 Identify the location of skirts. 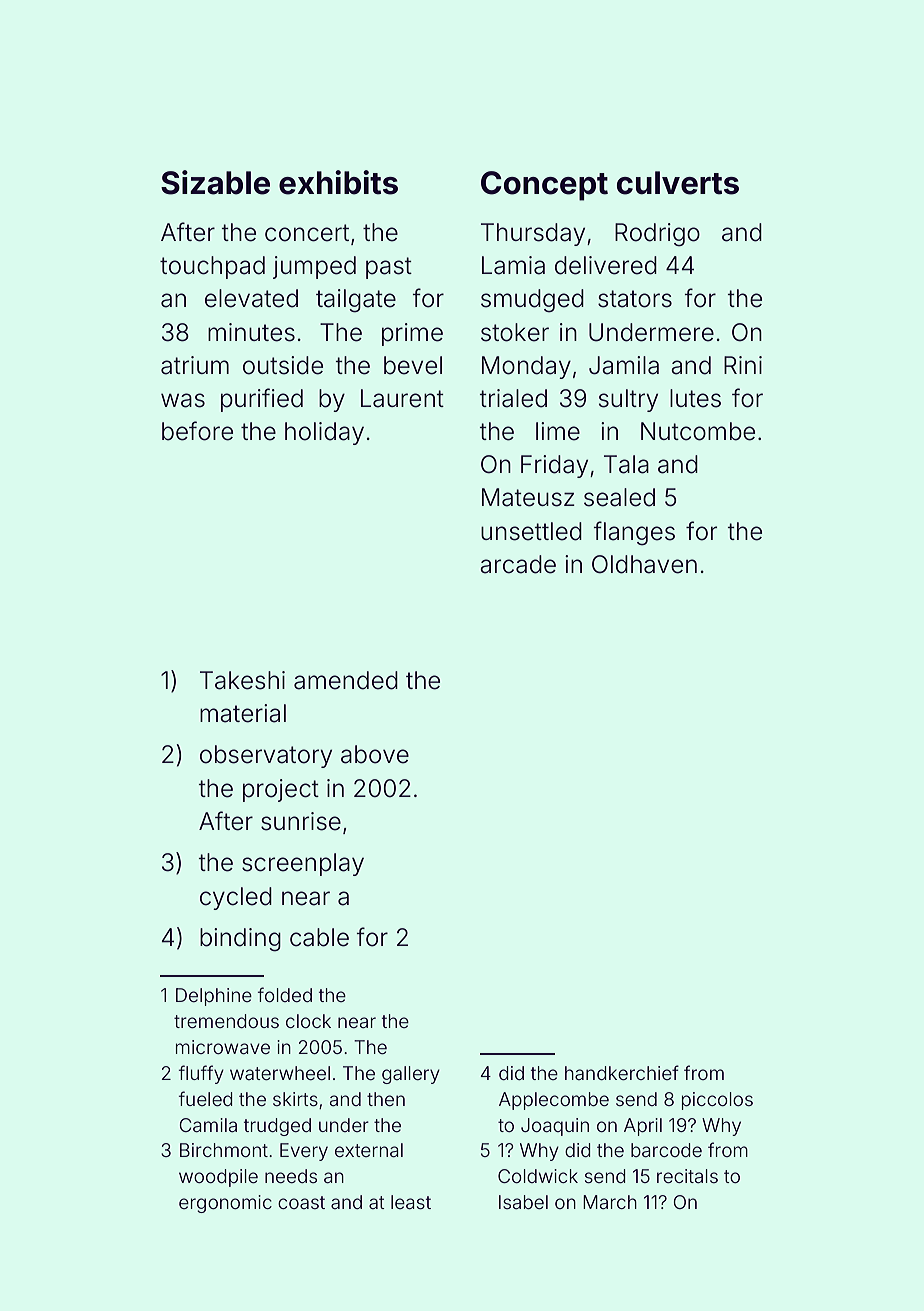
(295, 1099).
